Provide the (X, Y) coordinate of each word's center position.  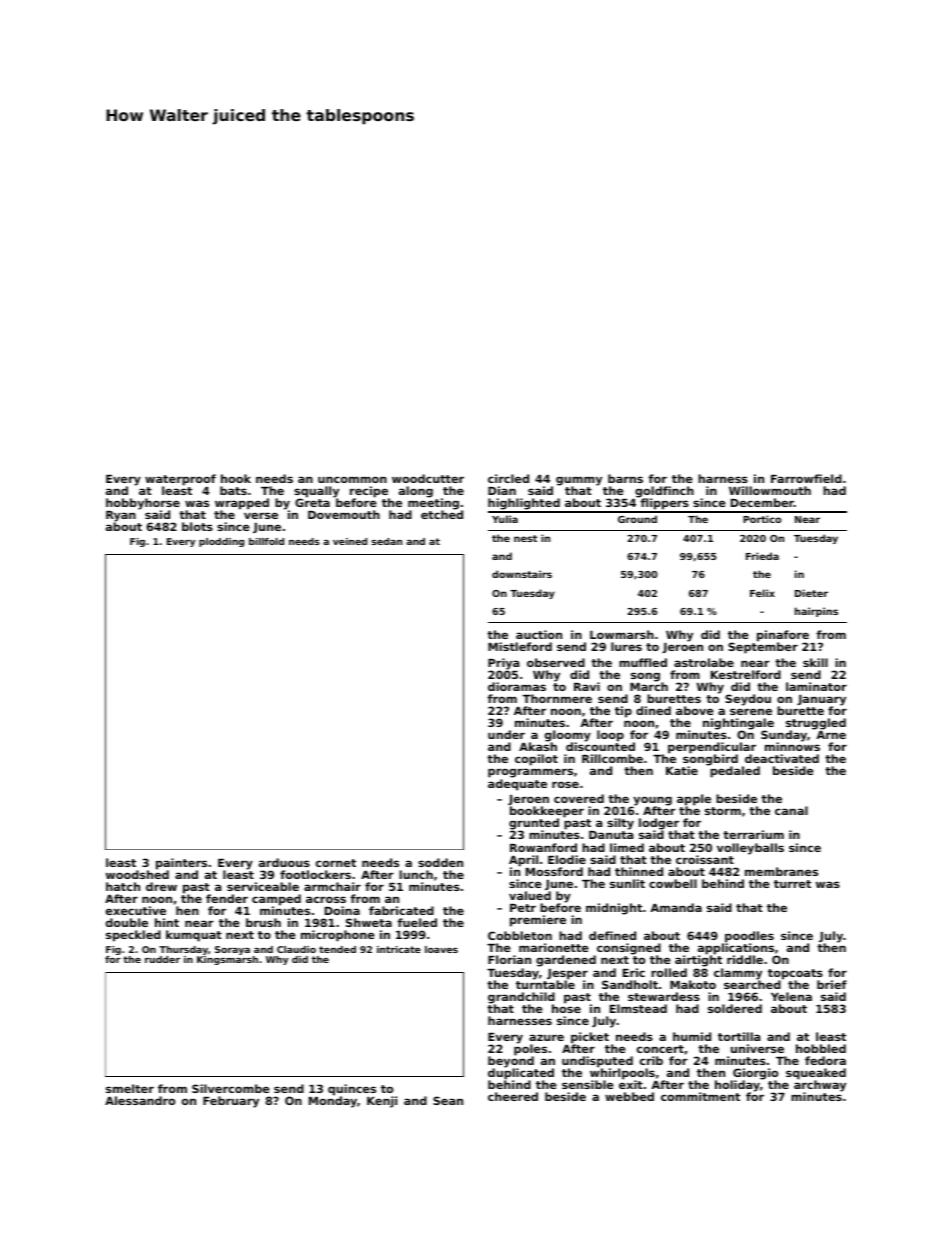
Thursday (183, 950)
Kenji (382, 1102)
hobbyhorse (143, 504)
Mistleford (520, 646)
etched (442, 515)
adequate (517, 785)
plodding (221, 542)
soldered (735, 1008)
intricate (399, 949)
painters (181, 864)
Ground (637, 519)
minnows (792, 747)
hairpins (816, 612)
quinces (352, 1090)
